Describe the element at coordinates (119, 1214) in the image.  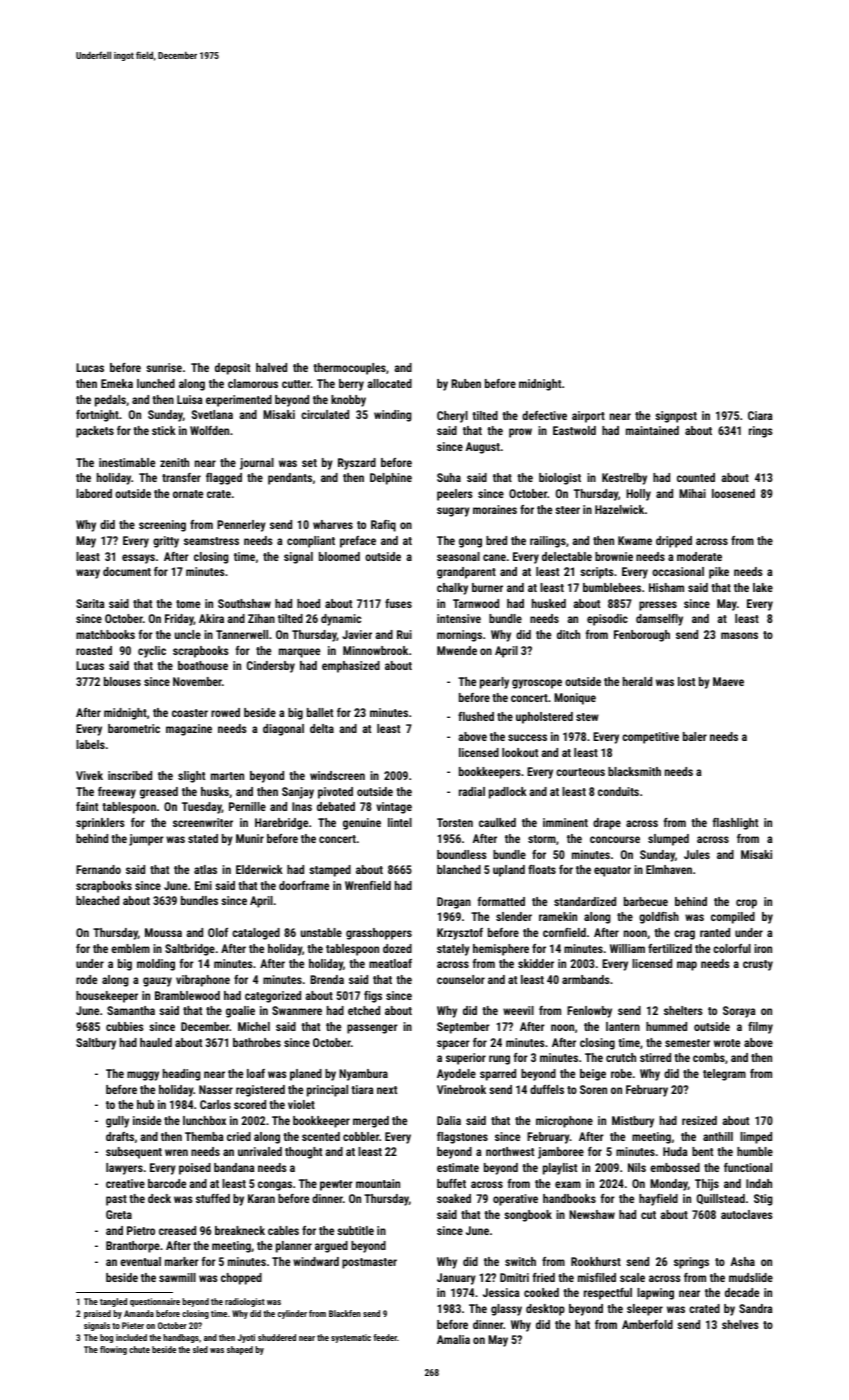
I see `Greta` at that location.
